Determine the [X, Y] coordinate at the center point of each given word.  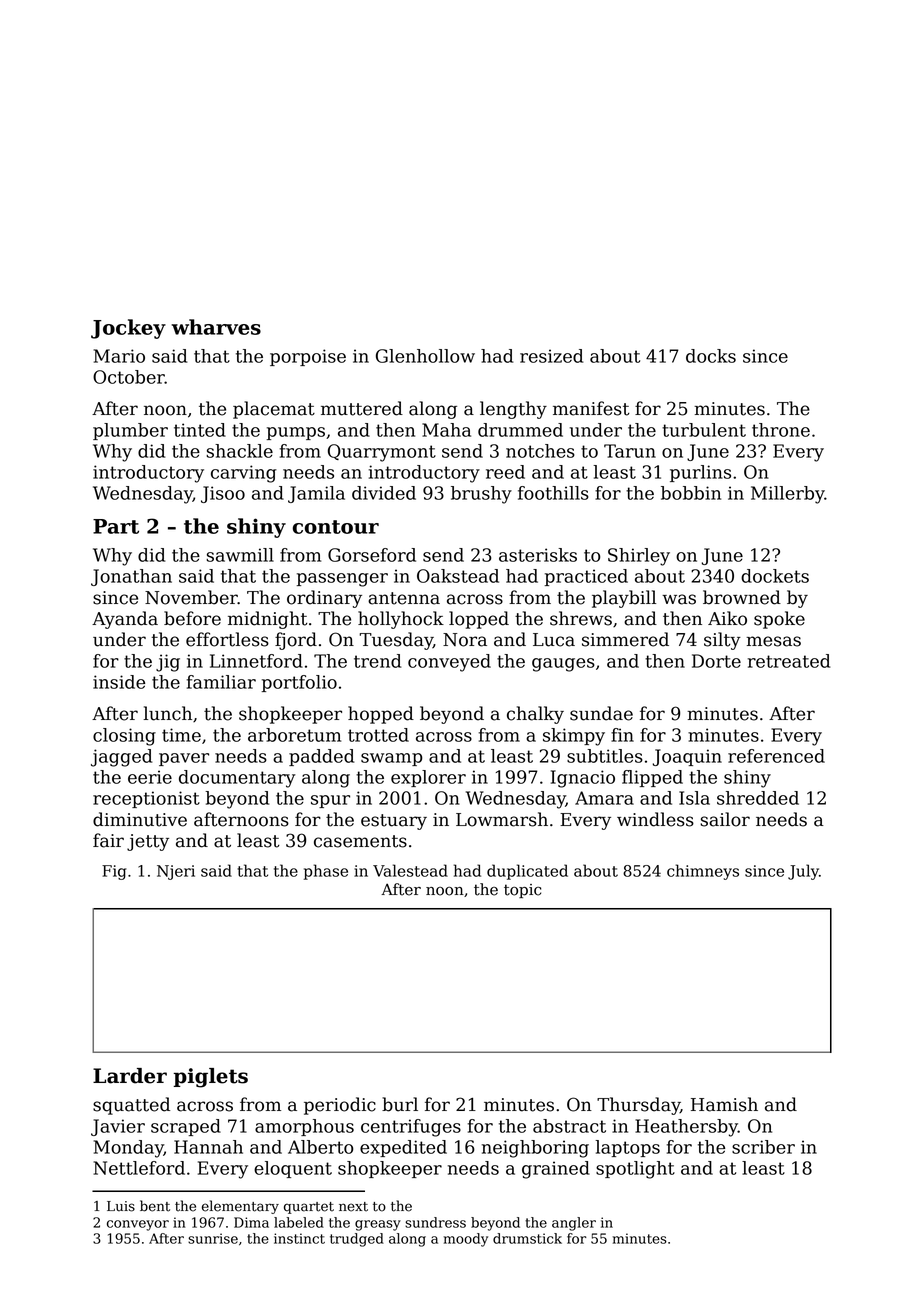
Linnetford [256, 661]
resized [551, 356]
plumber [130, 431]
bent [155, 1206]
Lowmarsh [502, 819]
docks [711, 356]
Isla [694, 798]
